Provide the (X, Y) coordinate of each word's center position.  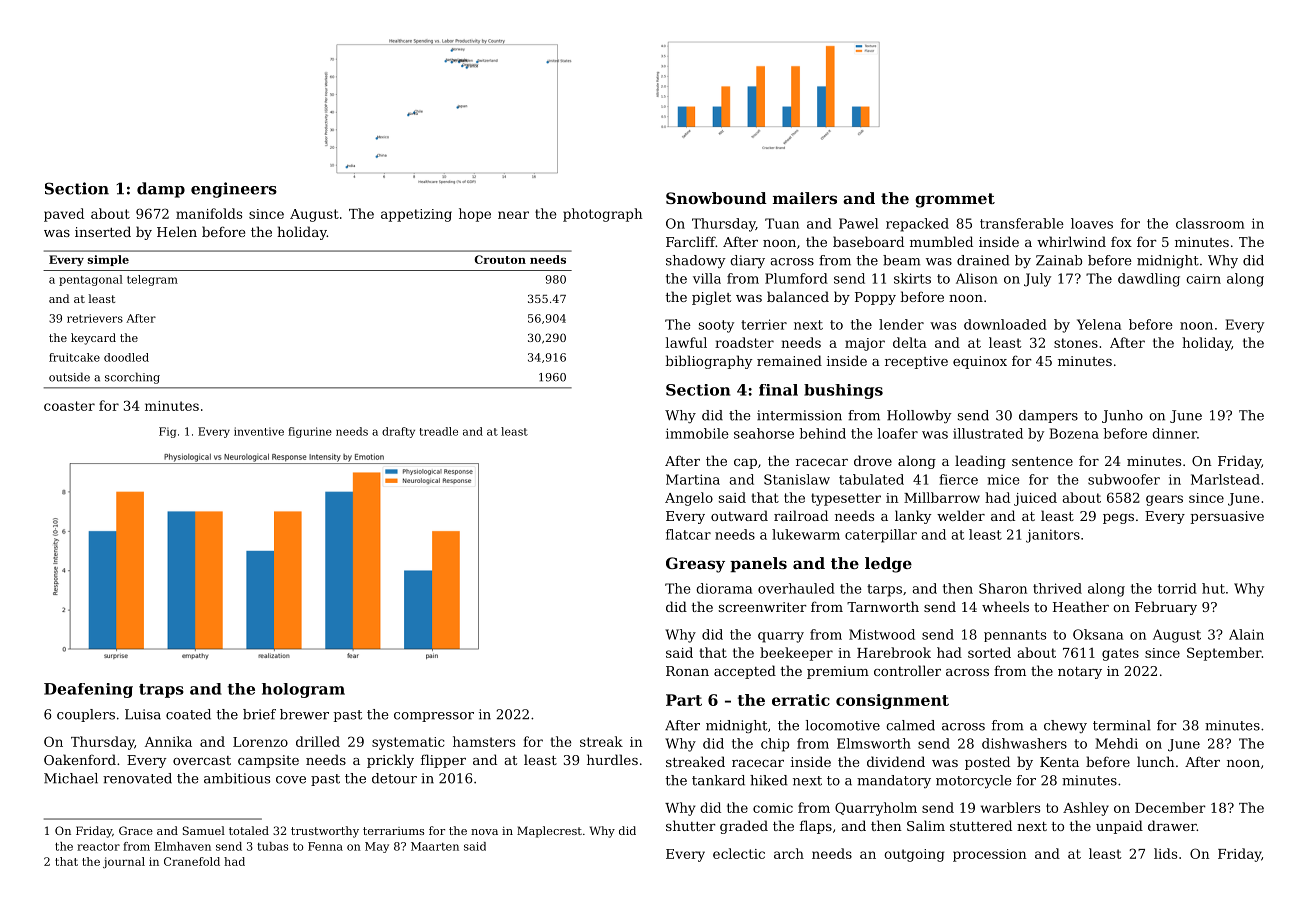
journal (124, 862)
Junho (1122, 416)
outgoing (914, 855)
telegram (152, 280)
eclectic (739, 853)
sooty (716, 326)
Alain (1246, 634)
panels (758, 565)
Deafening (88, 690)
